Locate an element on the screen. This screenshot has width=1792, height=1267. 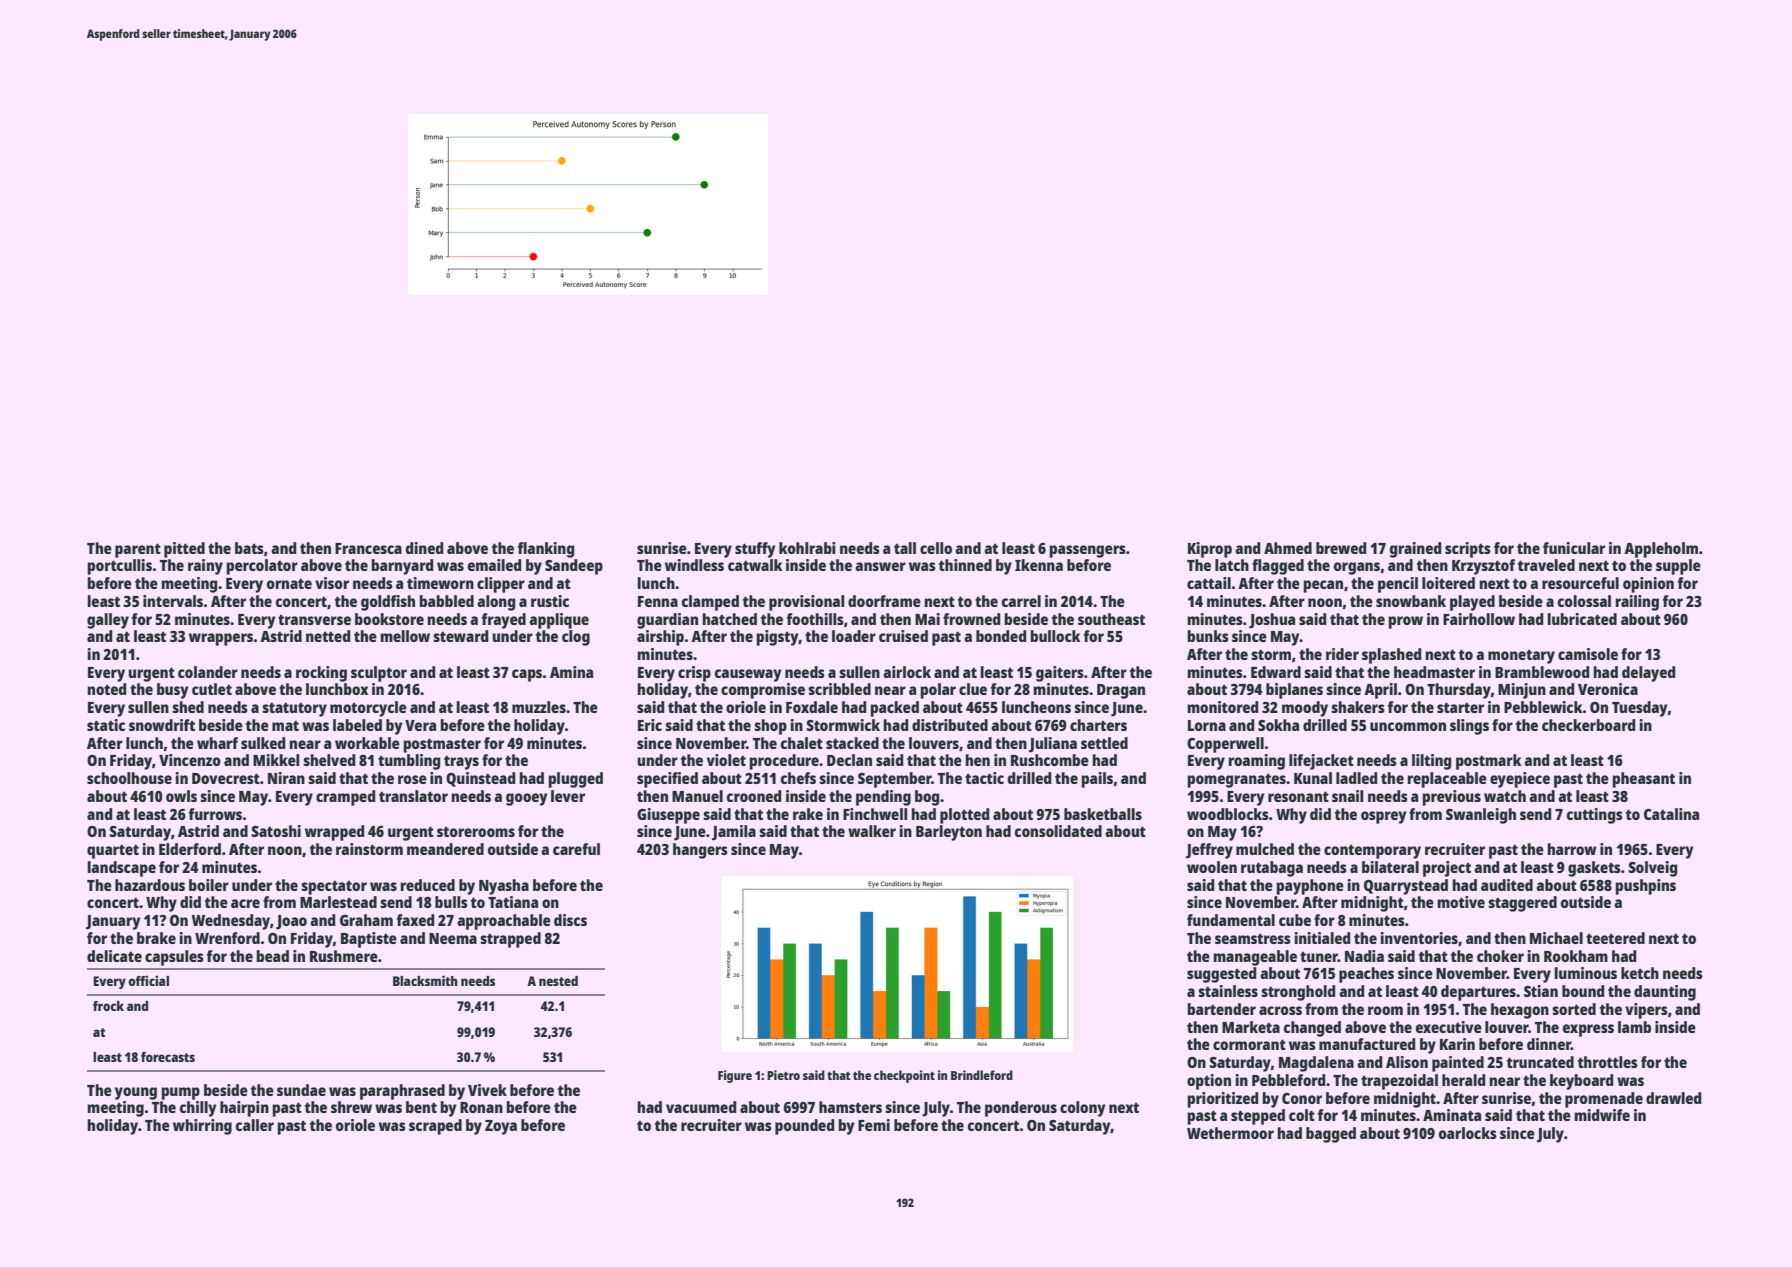
hazardous is located at coordinates (150, 885).
